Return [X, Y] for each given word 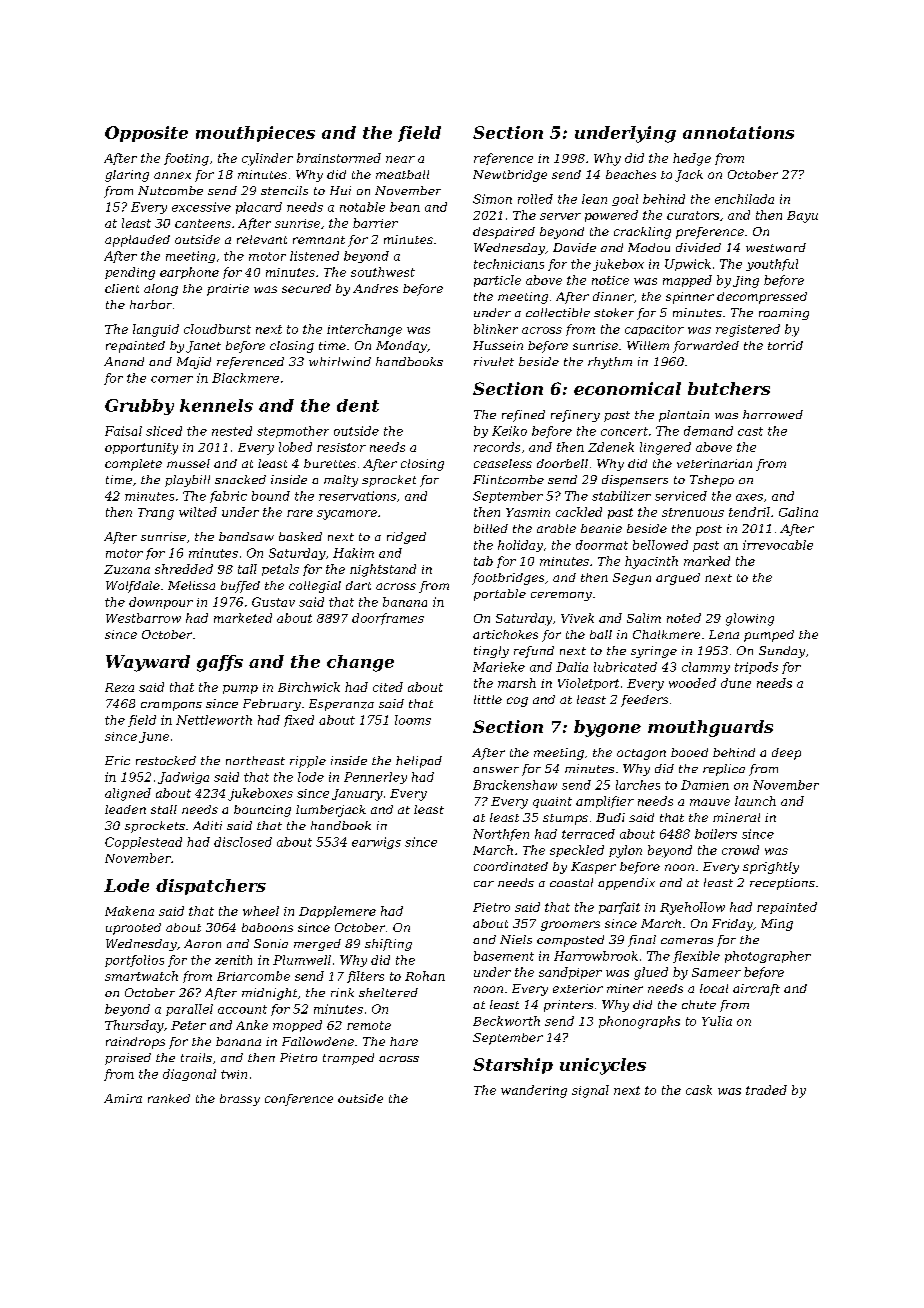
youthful [772, 265]
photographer [768, 957]
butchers [729, 388]
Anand [124, 361]
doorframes [388, 619]
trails [196, 1057]
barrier [375, 223]
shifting [388, 945]
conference [299, 1100]
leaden [125, 809]
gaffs [220, 663]
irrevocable [778, 545]
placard [259, 208]
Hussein [498, 345]
